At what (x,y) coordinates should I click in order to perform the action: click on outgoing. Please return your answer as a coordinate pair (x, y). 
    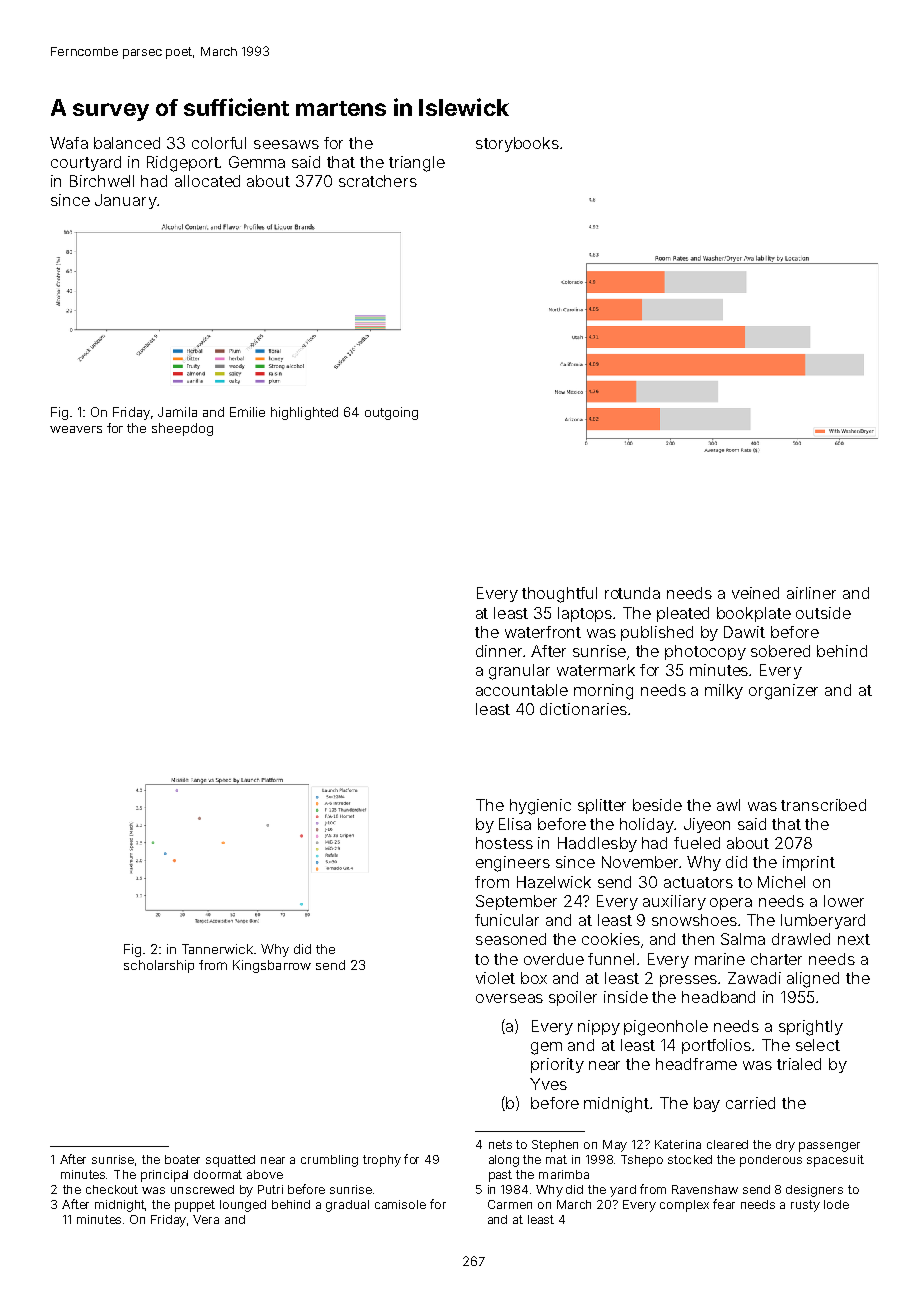
    Looking at the image, I should click on (391, 413).
